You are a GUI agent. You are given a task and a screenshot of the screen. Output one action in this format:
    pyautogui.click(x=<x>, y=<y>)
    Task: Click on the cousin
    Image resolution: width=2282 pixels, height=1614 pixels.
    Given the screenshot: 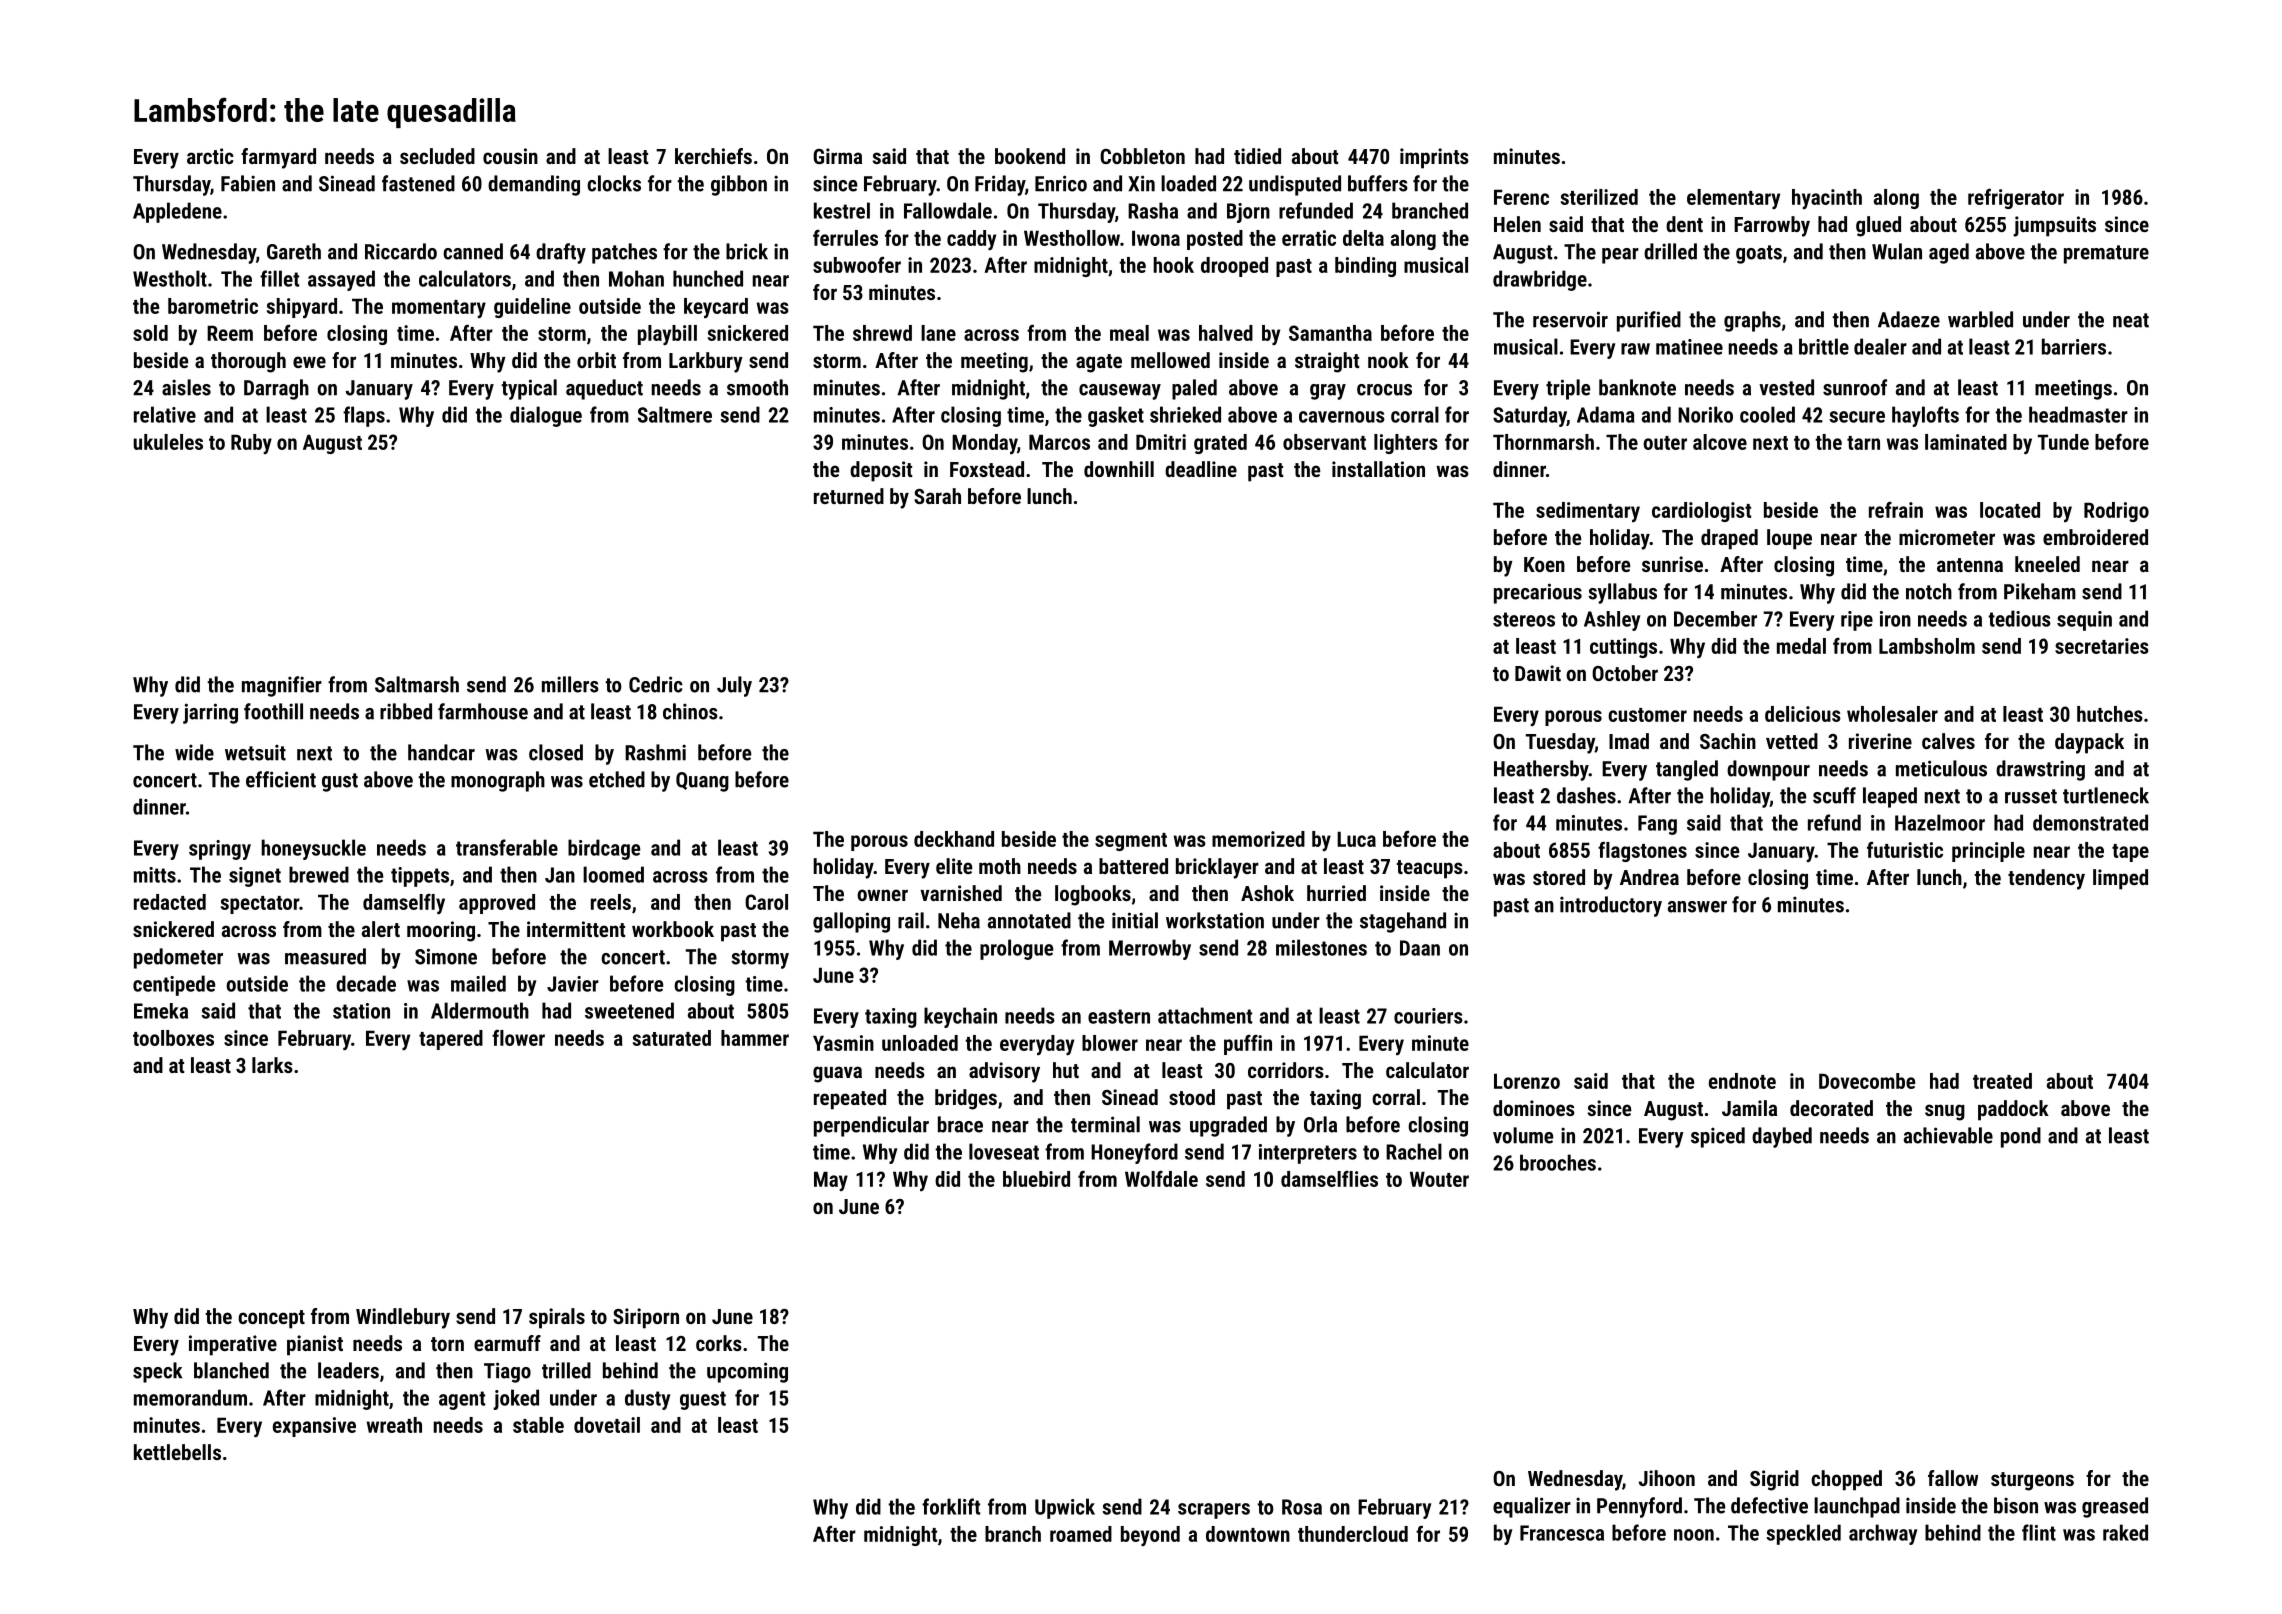 What is the action you would take?
    pyautogui.click(x=510, y=156)
